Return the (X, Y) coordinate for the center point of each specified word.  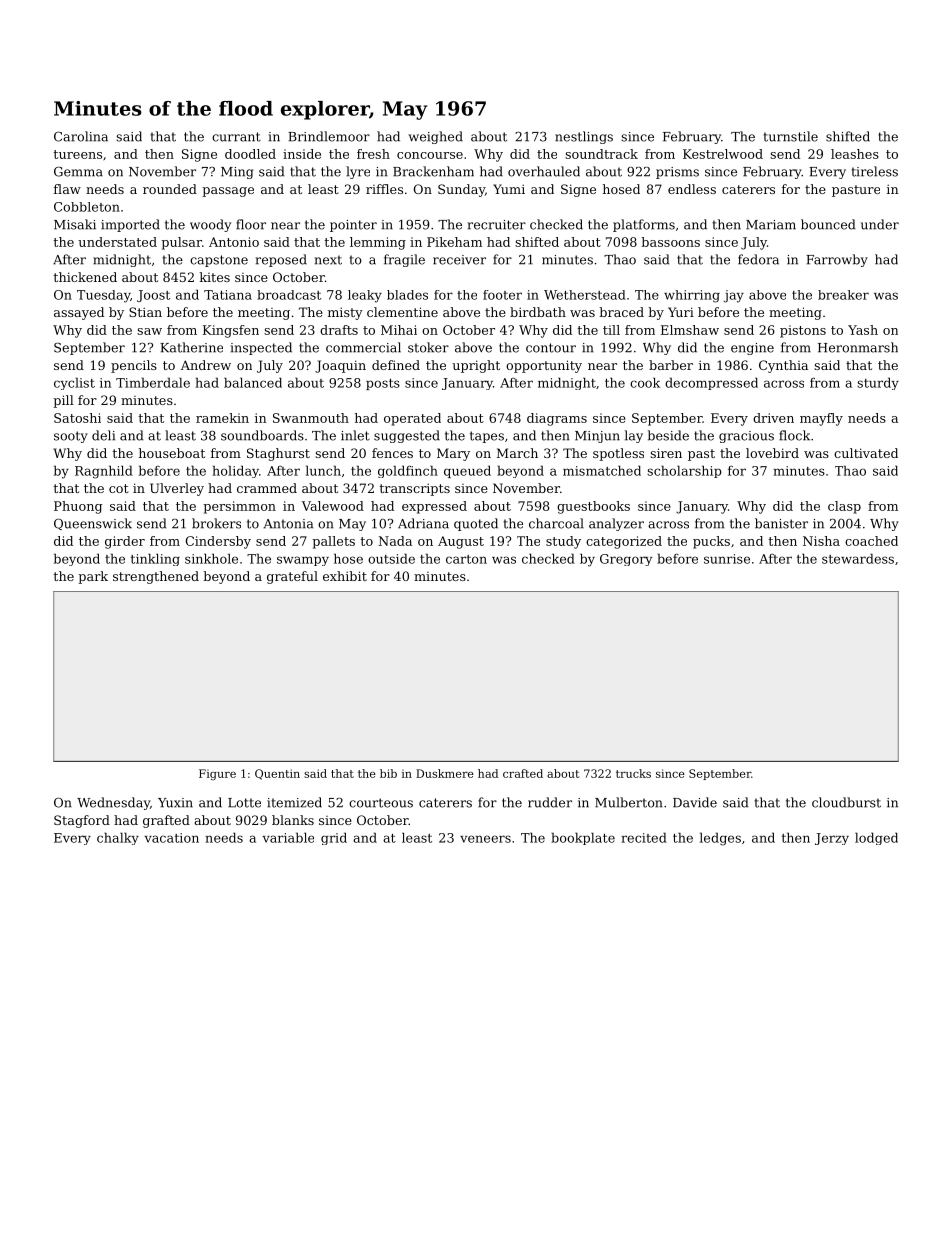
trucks (633, 773)
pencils (134, 366)
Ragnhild (104, 472)
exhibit (345, 576)
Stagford (82, 821)
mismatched (602, 470)
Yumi (509, 189)
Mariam (771, 225)
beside (668, 435)
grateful (292, 577)
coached (871, 541)
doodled (250, 154)
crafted (523, 773)
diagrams (557, 419)
